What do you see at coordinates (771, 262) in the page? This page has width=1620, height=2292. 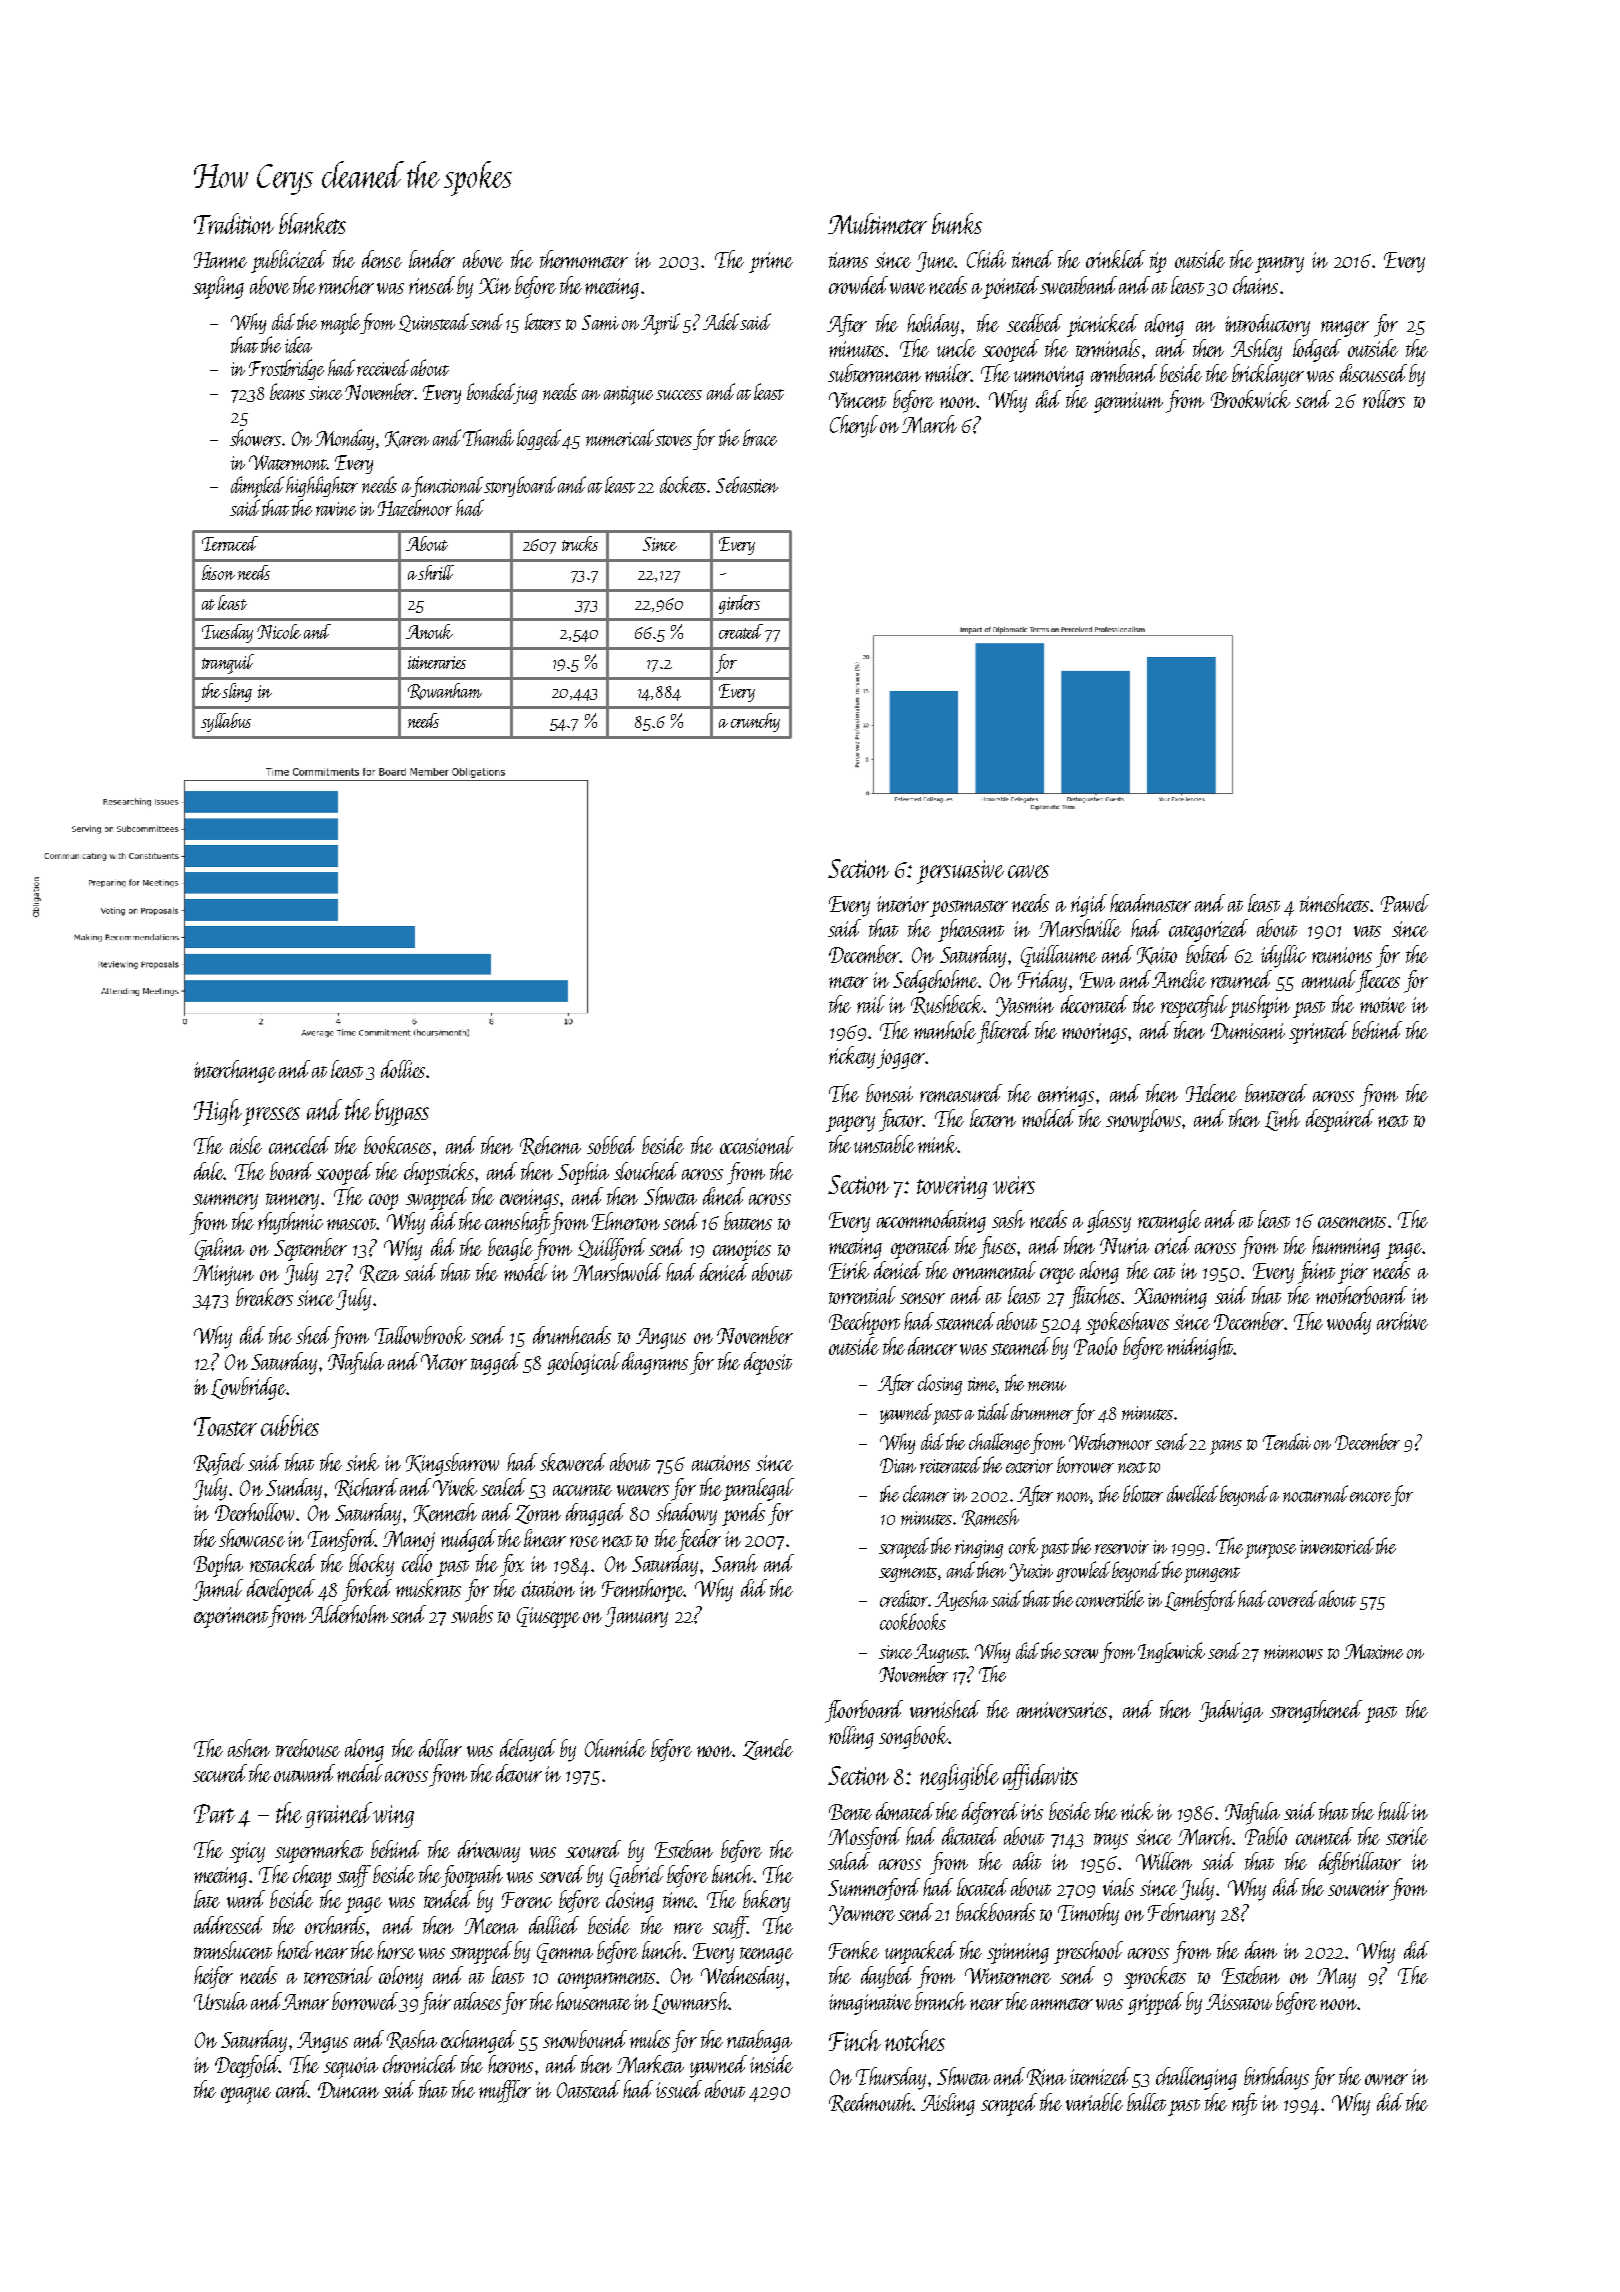 I see `prime` at bounding box center [771, 262].
